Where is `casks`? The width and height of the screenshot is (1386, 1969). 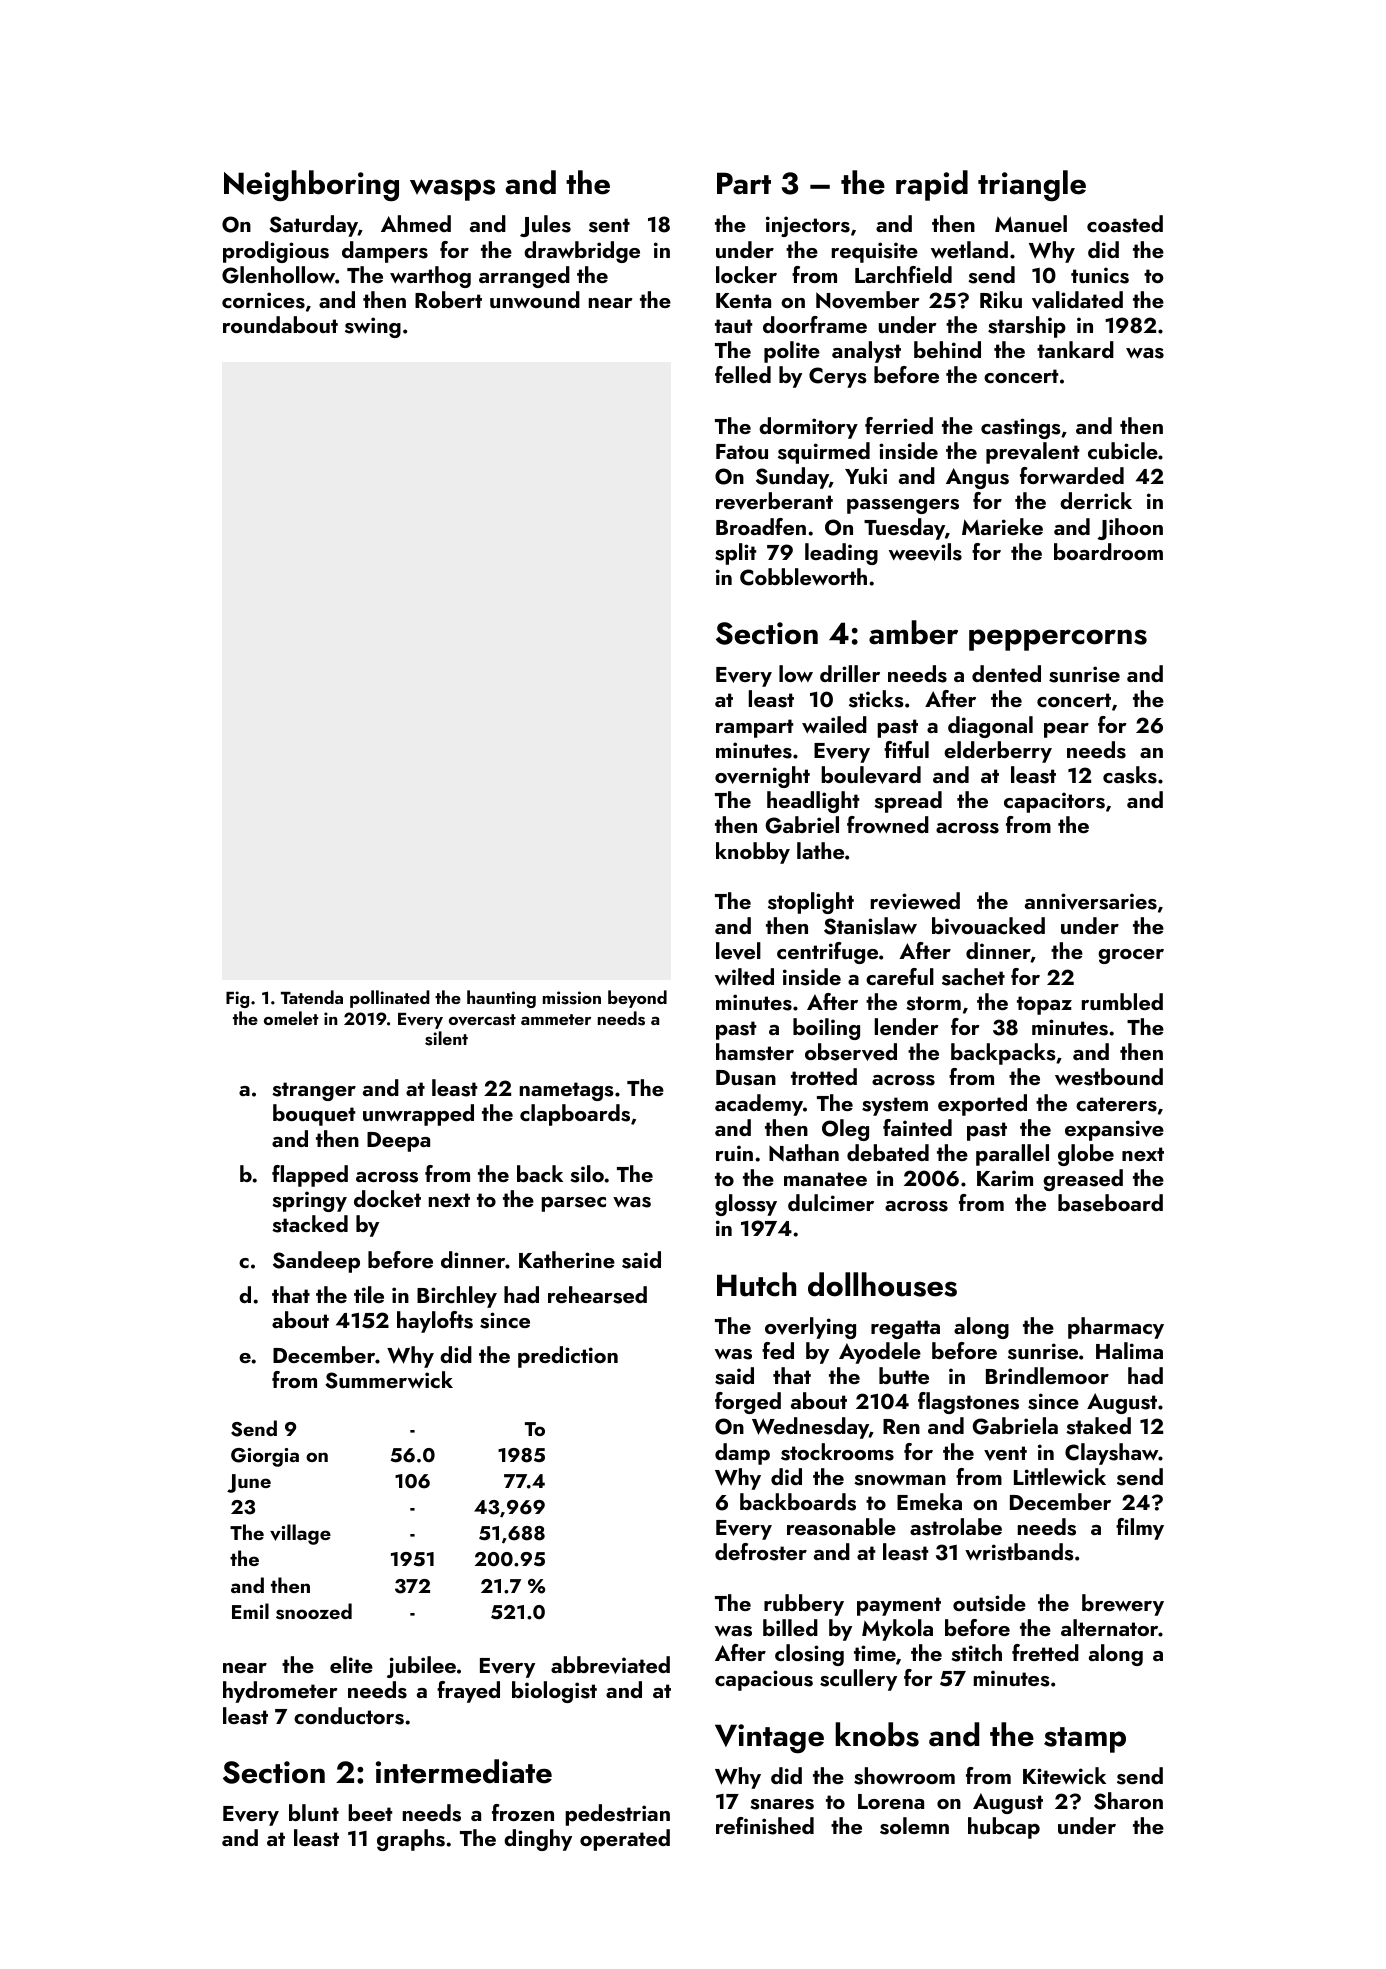 casks is located at coordinates (1130, 775).
